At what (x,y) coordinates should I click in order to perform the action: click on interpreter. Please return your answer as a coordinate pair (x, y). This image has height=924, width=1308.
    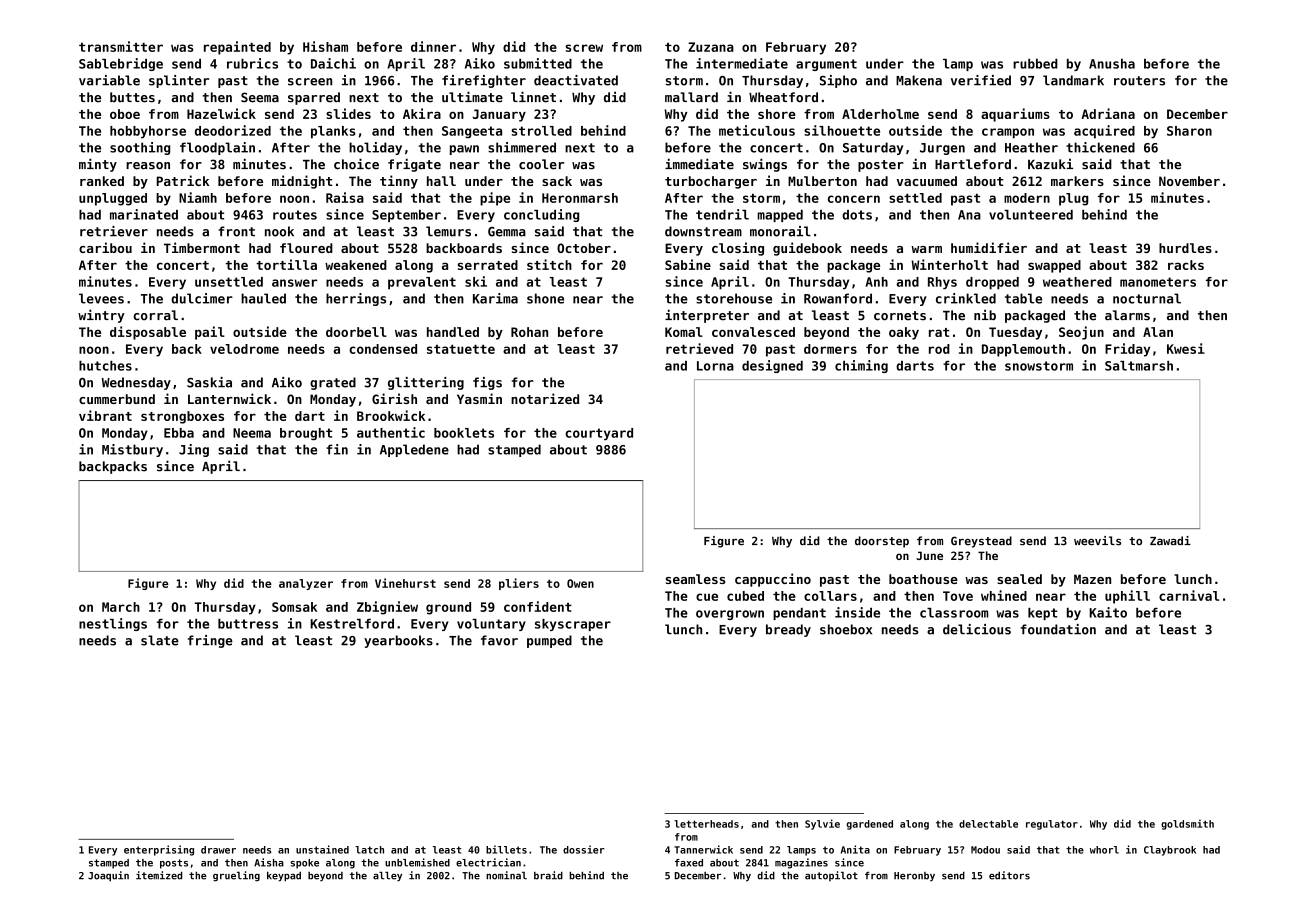
    Looking at the image, I should click on (707, 316).
